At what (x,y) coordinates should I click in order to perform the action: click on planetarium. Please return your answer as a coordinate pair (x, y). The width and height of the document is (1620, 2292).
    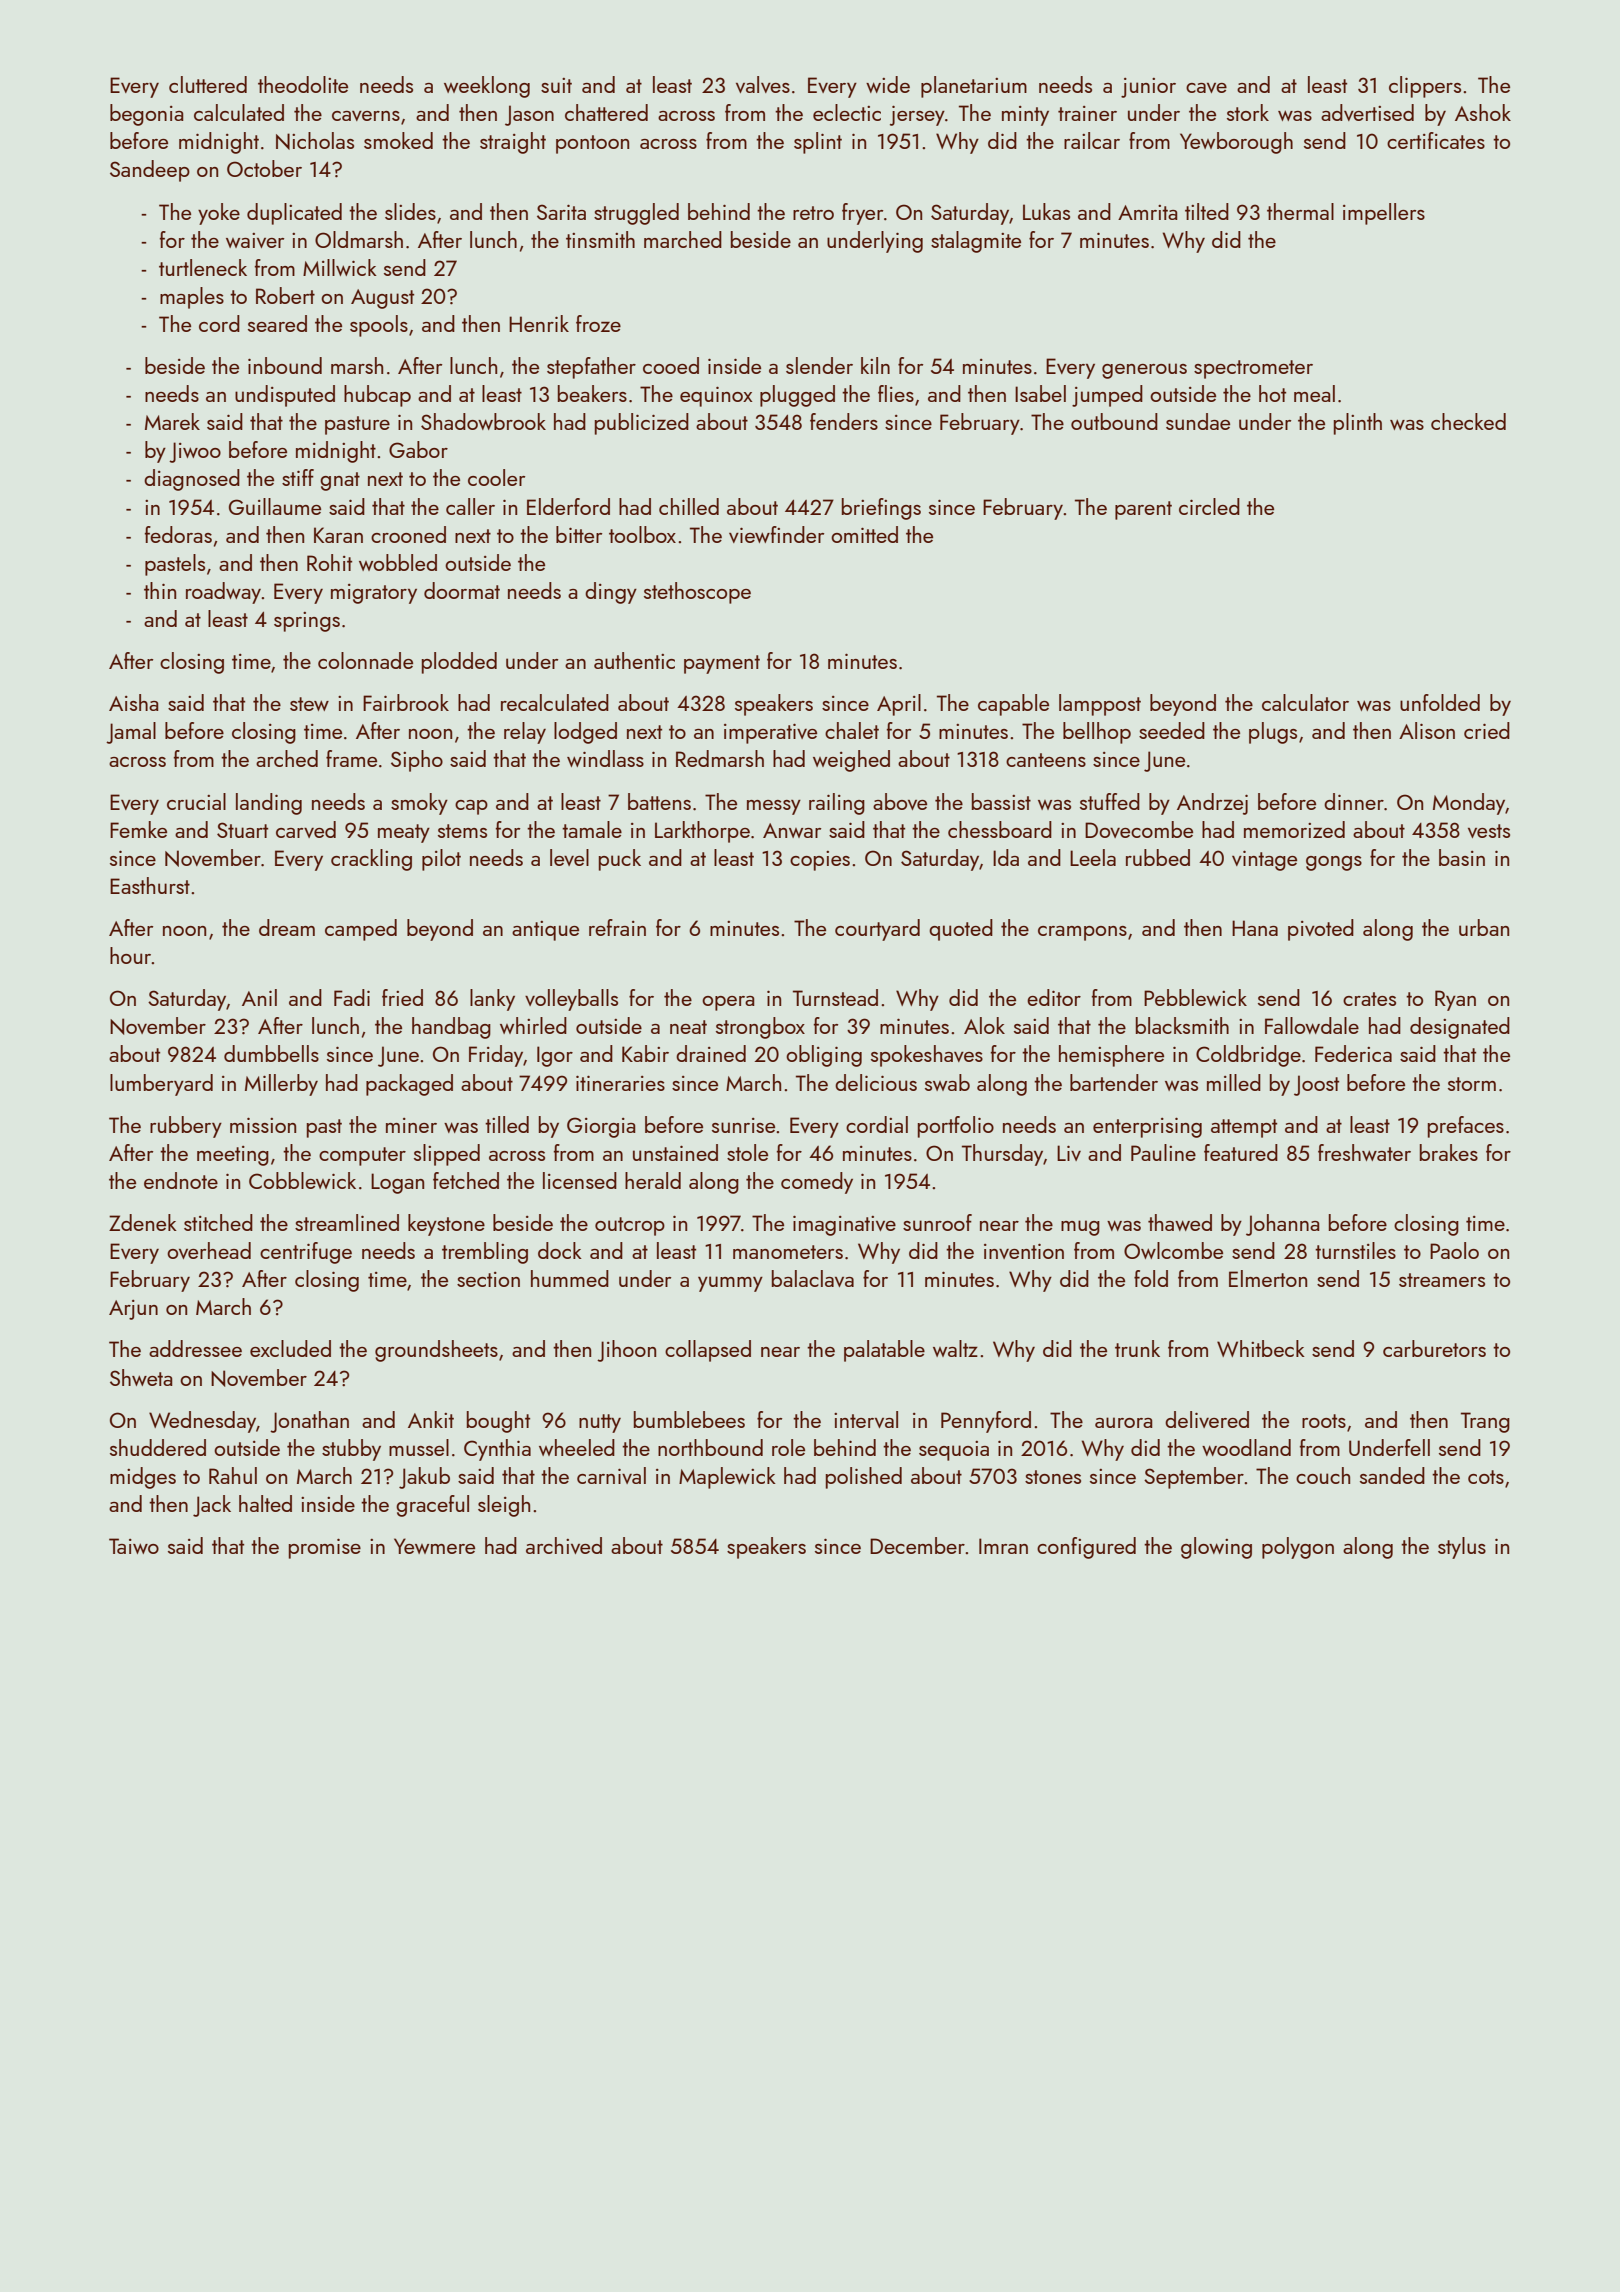
    Looking at the image, I should click on (974, 87).
